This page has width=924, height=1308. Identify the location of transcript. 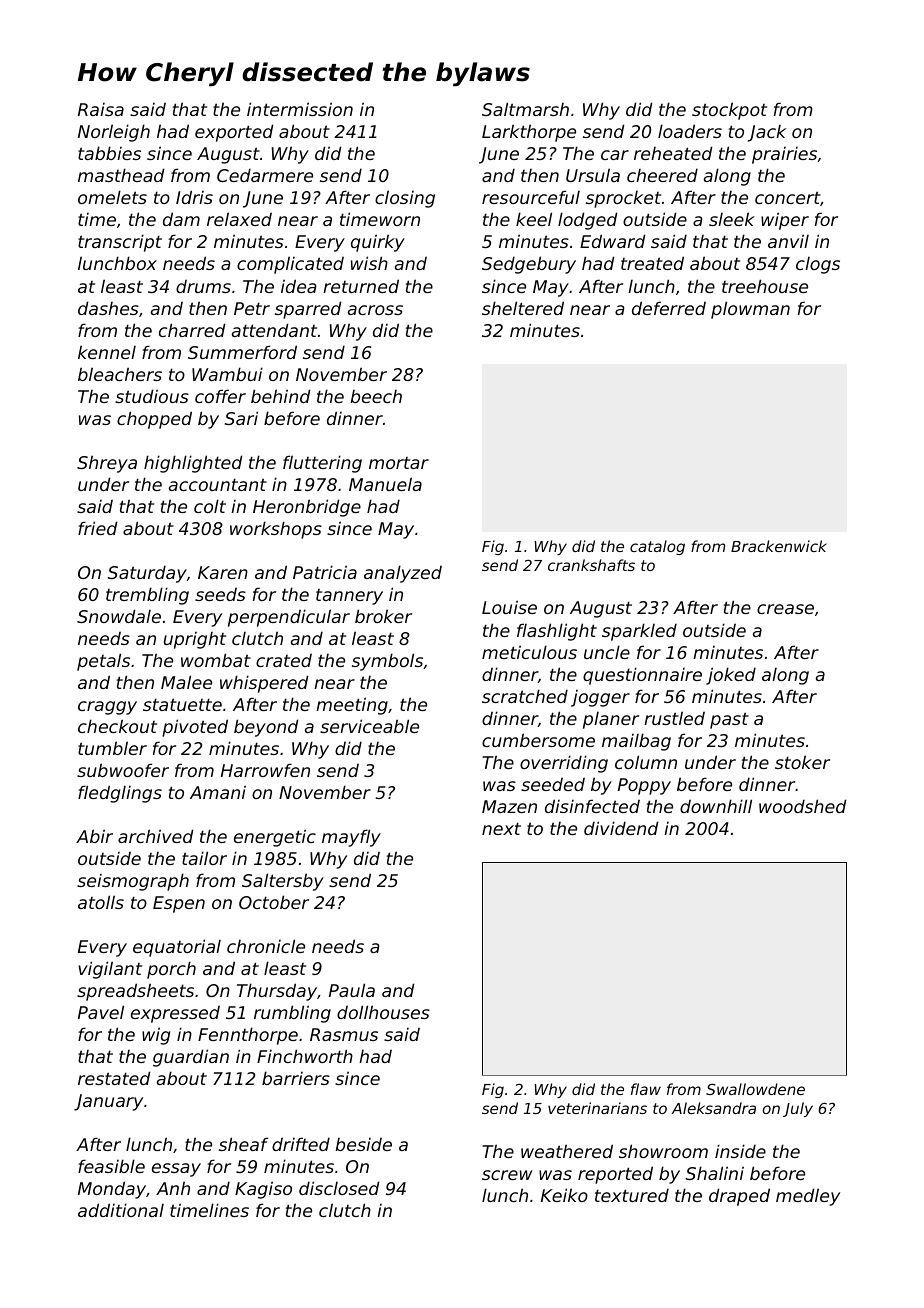
(120, 243).
